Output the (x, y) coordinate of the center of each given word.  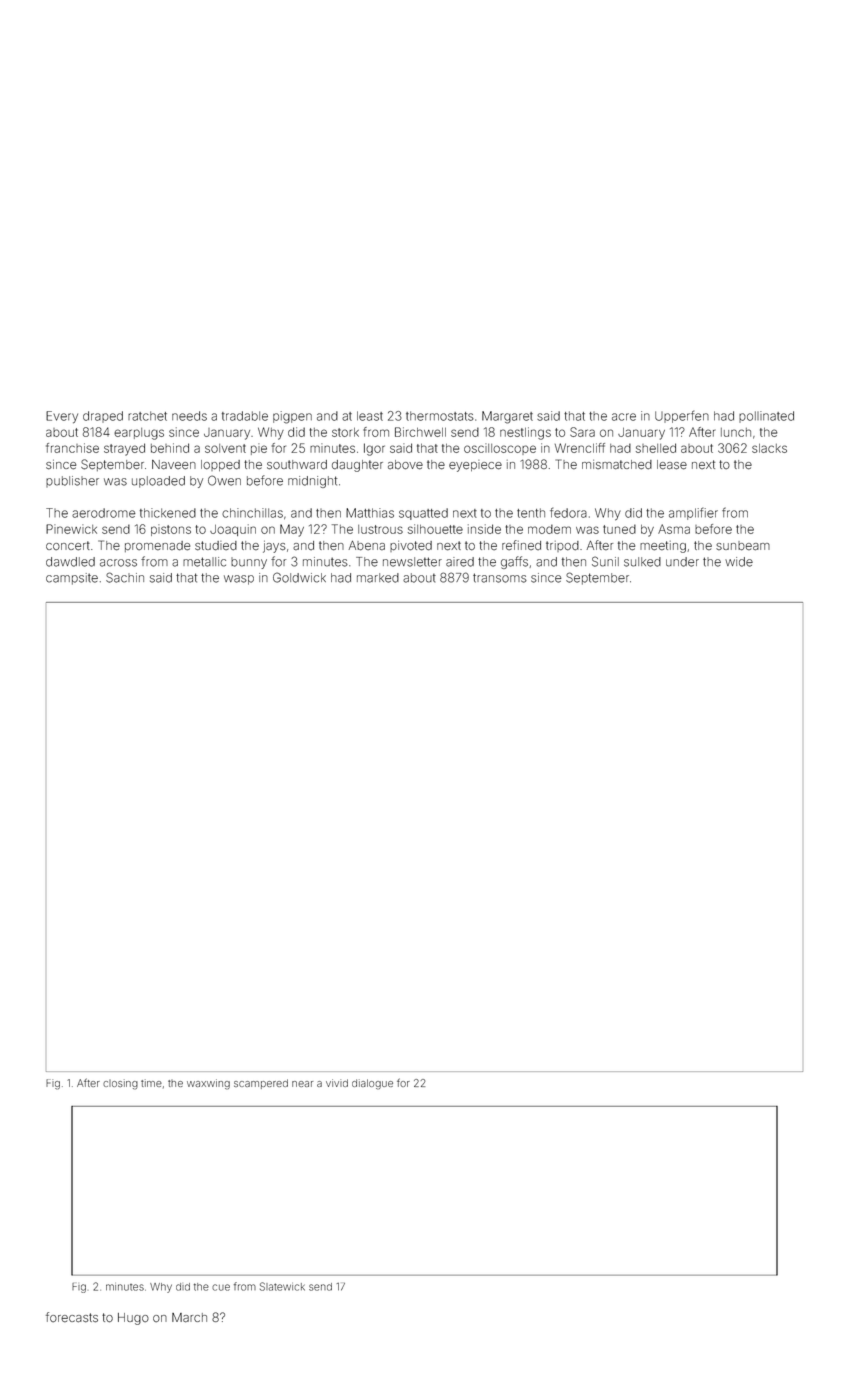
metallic (204, 562)
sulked (642, 562)
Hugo (133, 1319)
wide (739, 562)
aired (460, 562)
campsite (72, 579)
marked (378, 578)
